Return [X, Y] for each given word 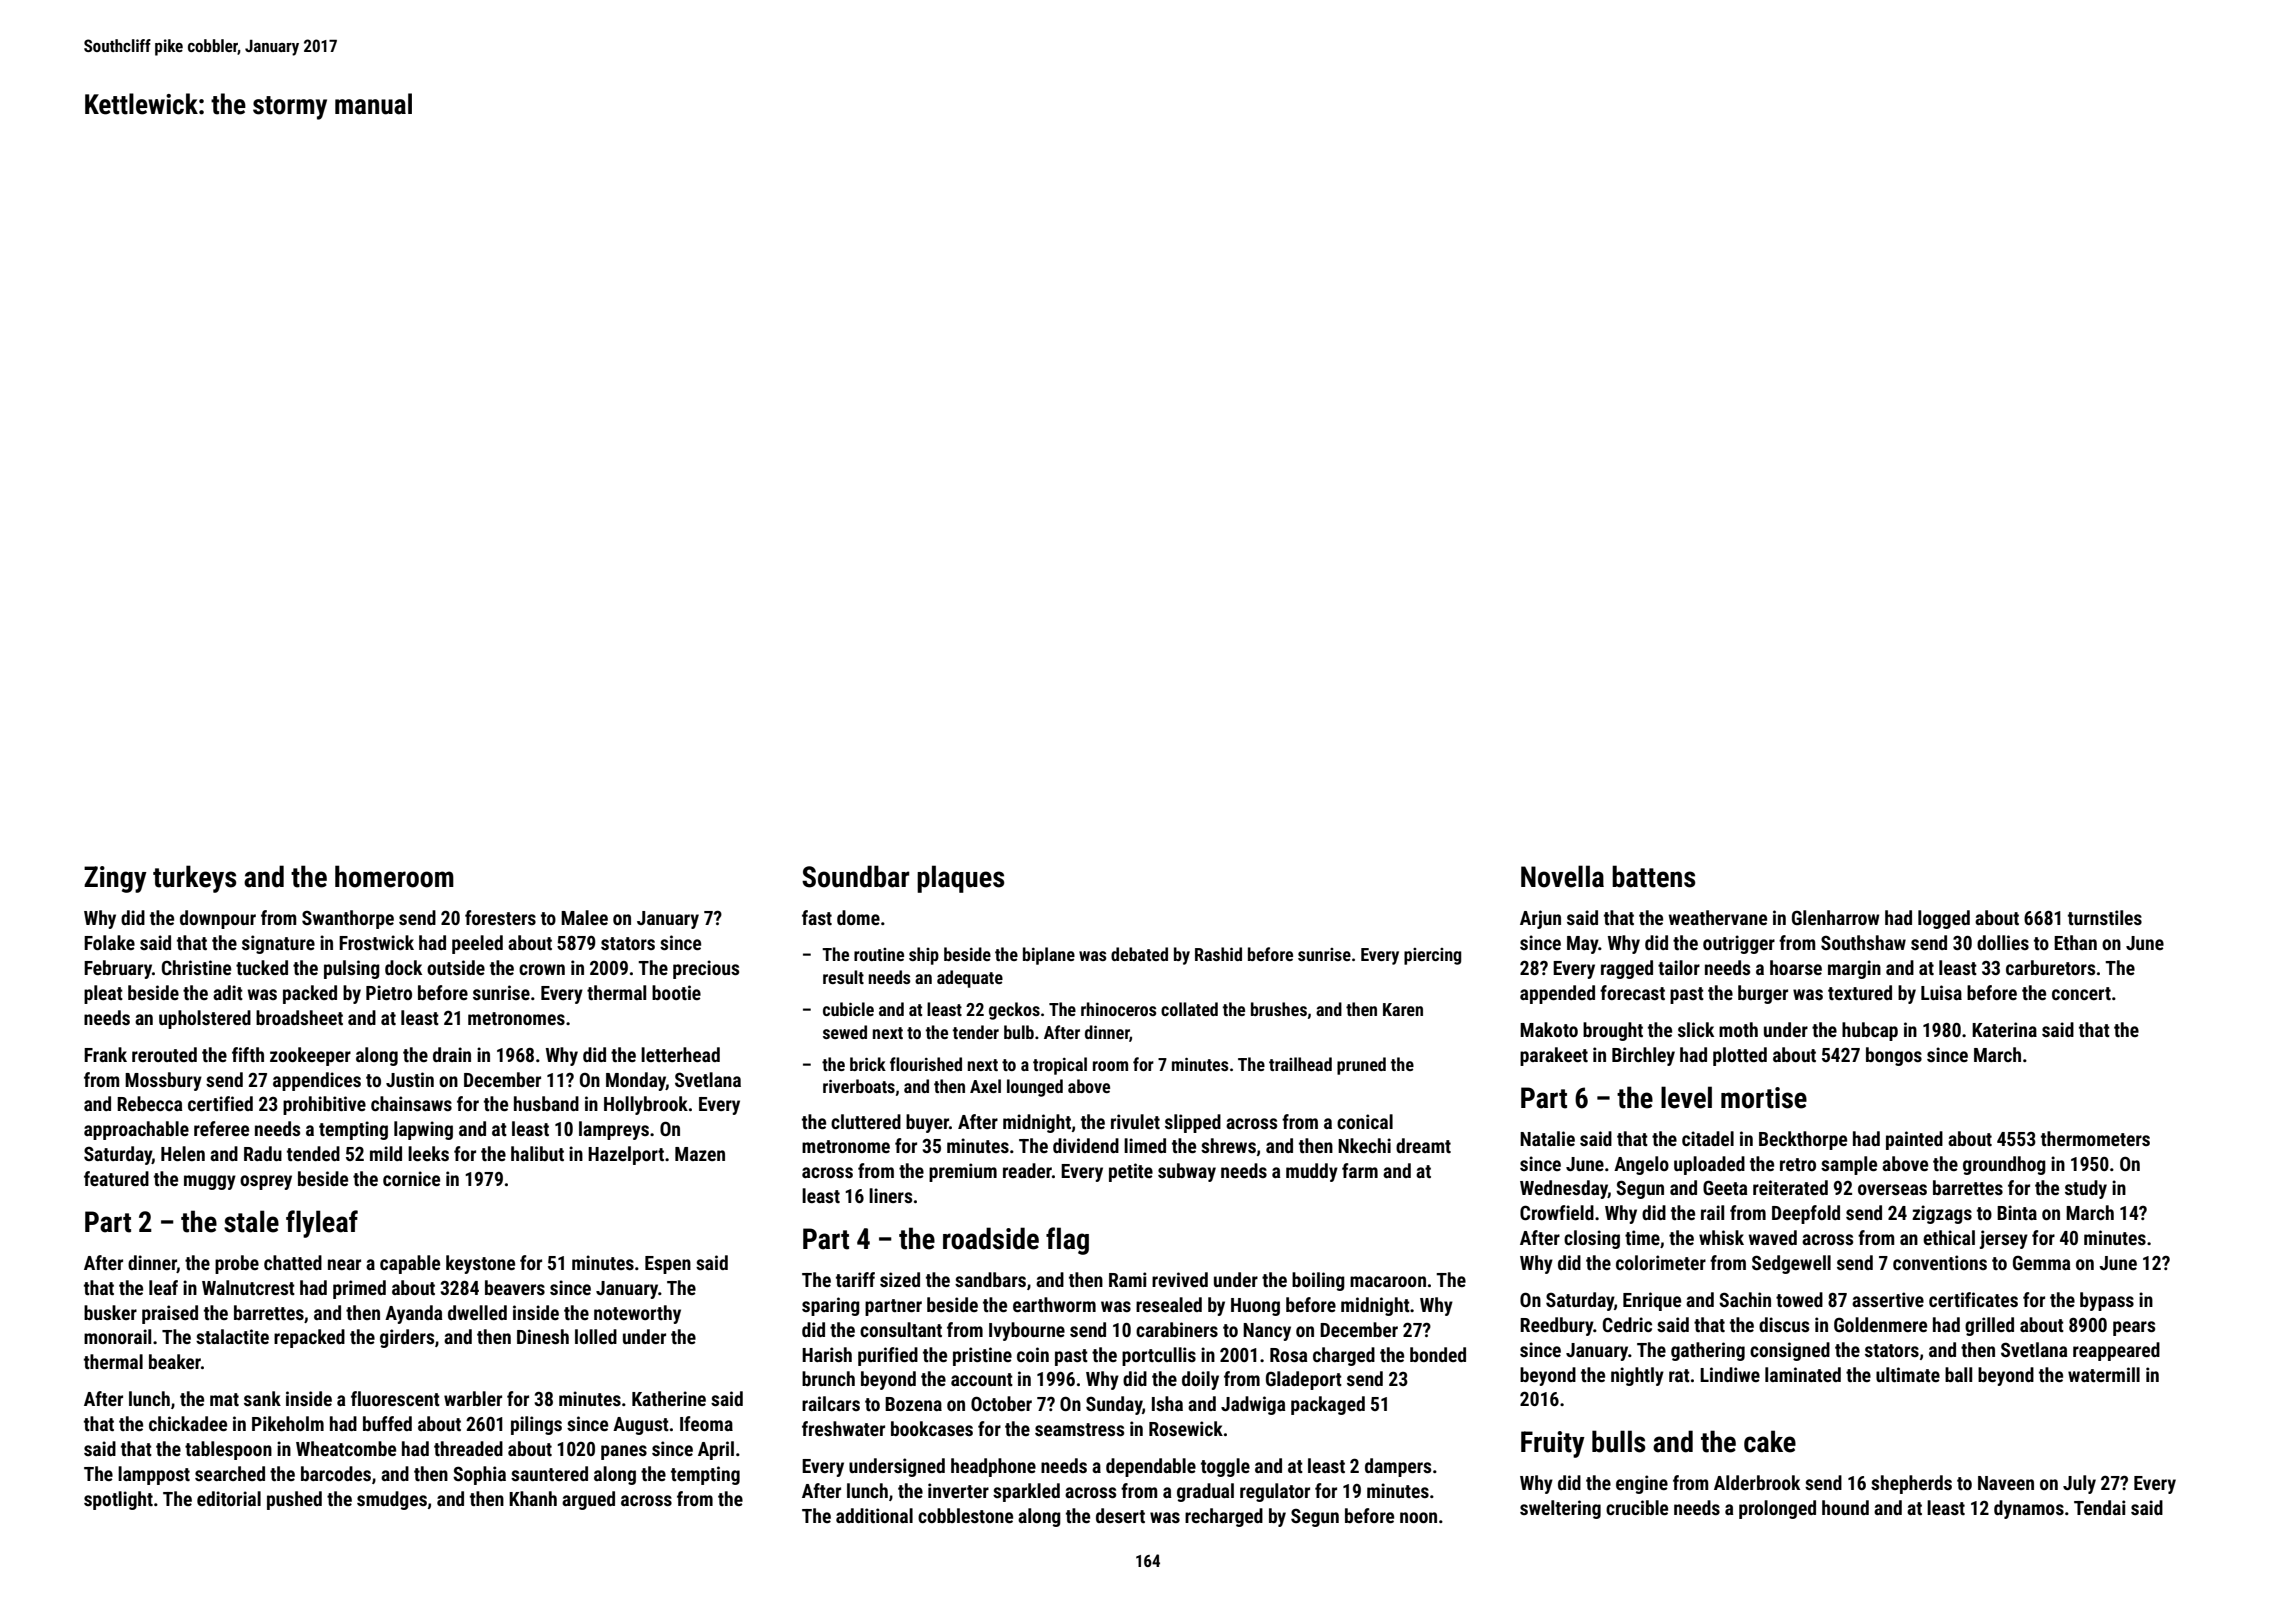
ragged [1627, 969]
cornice [411, 1178]
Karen [1403, 1009]
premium [963, 1172]
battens [1653, 876]
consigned [1790, 1351]
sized [900, 1279]
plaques [960, 879]
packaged [1328, 1405]
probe [237, 1264]
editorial [229, 1498]
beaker [175, 1361]
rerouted [164, 1054]
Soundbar [856, 876]
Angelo [1641, 1165]
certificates [1973, 1299]
